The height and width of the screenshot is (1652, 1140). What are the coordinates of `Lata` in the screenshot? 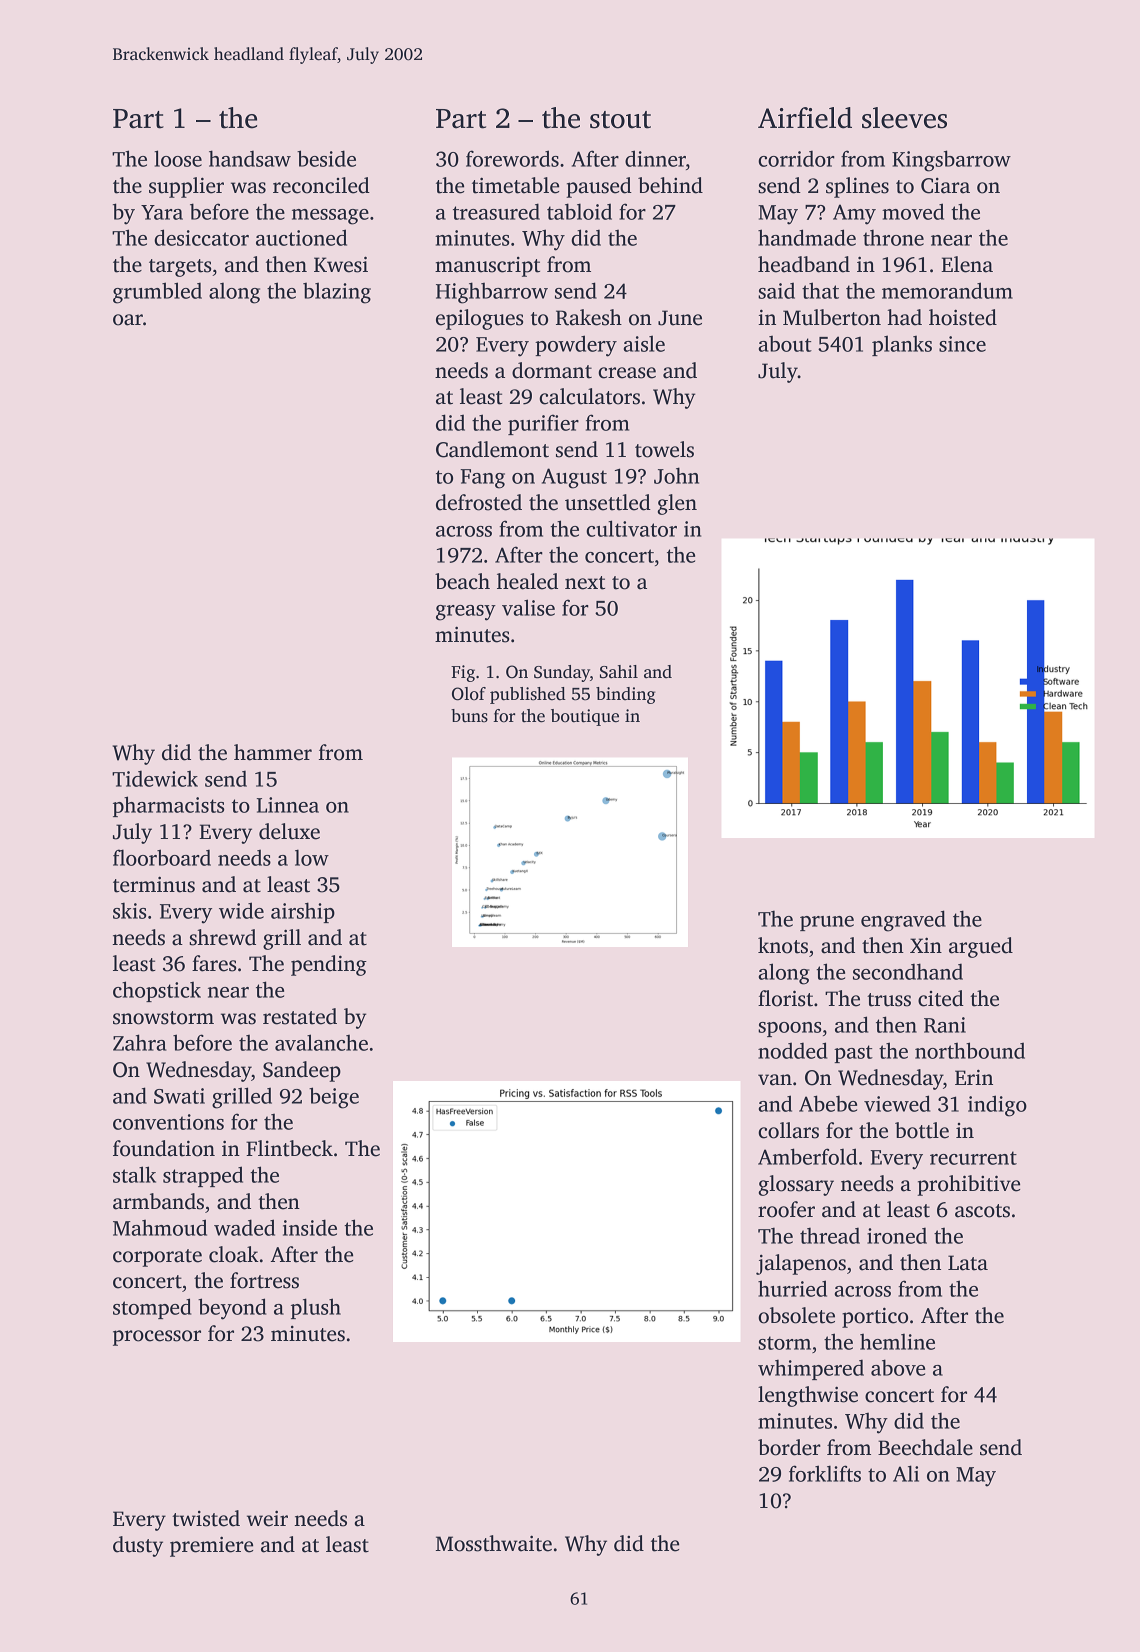 It's located at (968, 1263).
